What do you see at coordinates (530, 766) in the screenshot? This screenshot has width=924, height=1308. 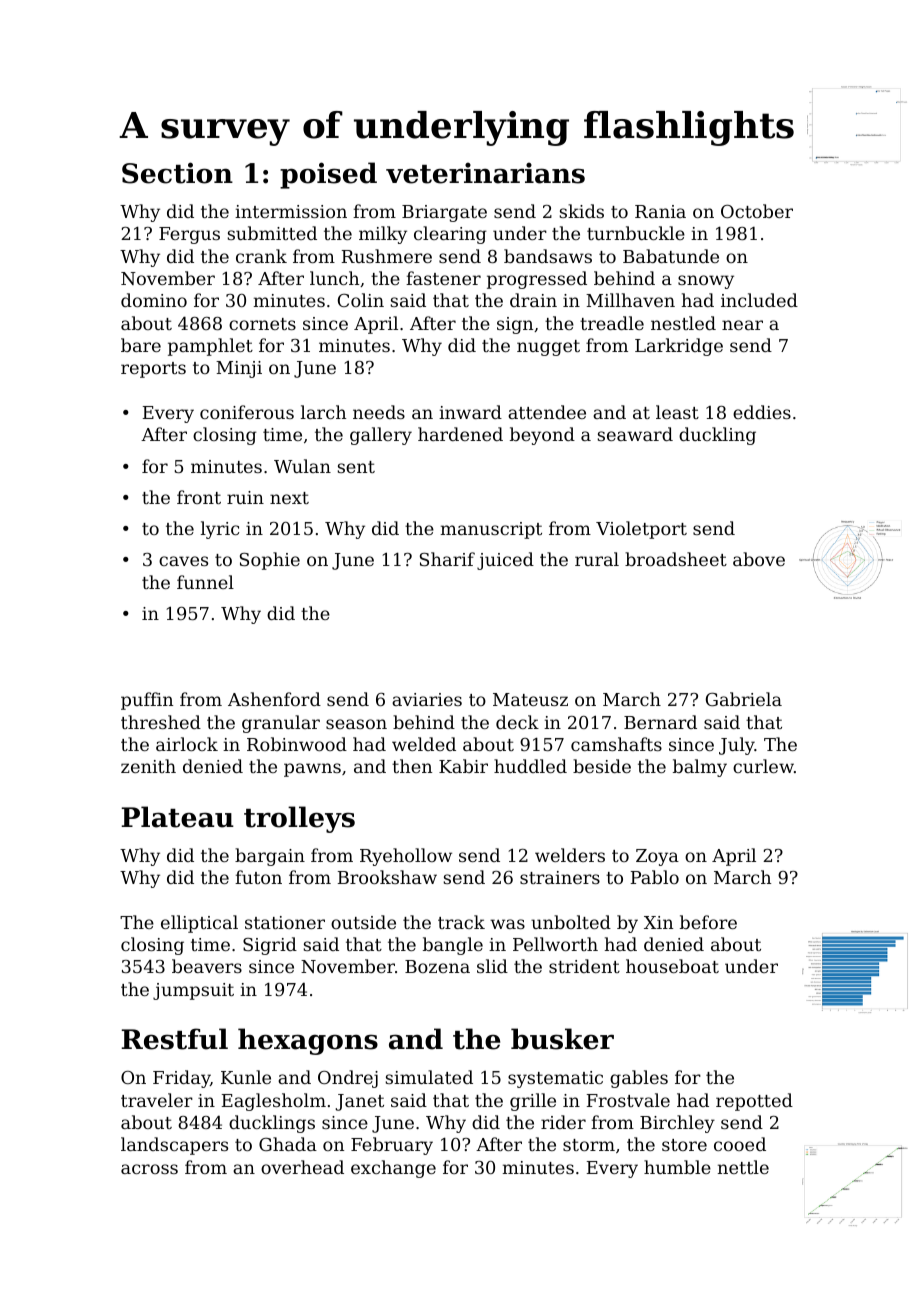 I see `huddled` at bounding box center [530, 766].
